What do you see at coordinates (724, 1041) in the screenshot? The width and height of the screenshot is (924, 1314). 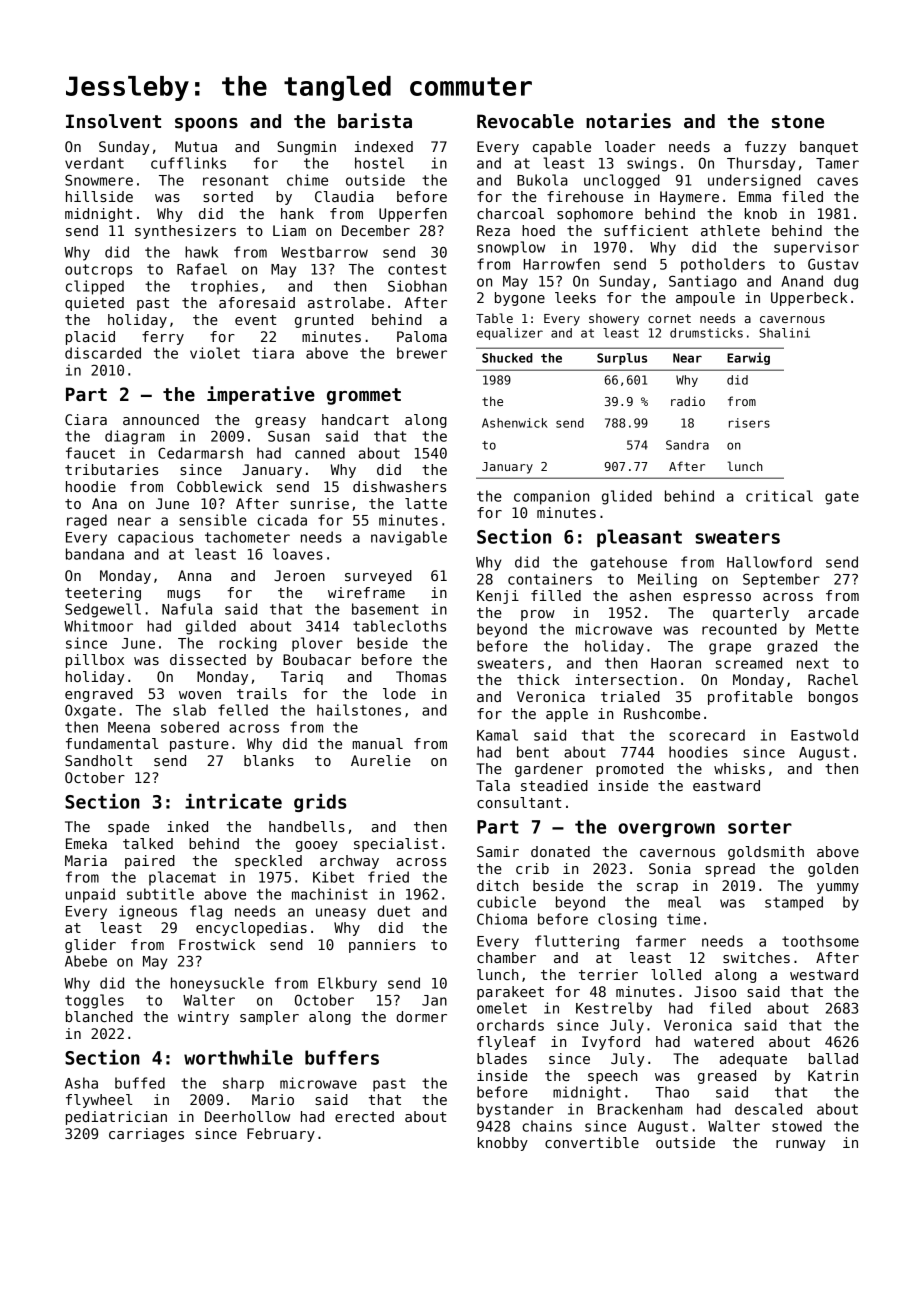 I see `watered` at bounding box center [724, 1041].
